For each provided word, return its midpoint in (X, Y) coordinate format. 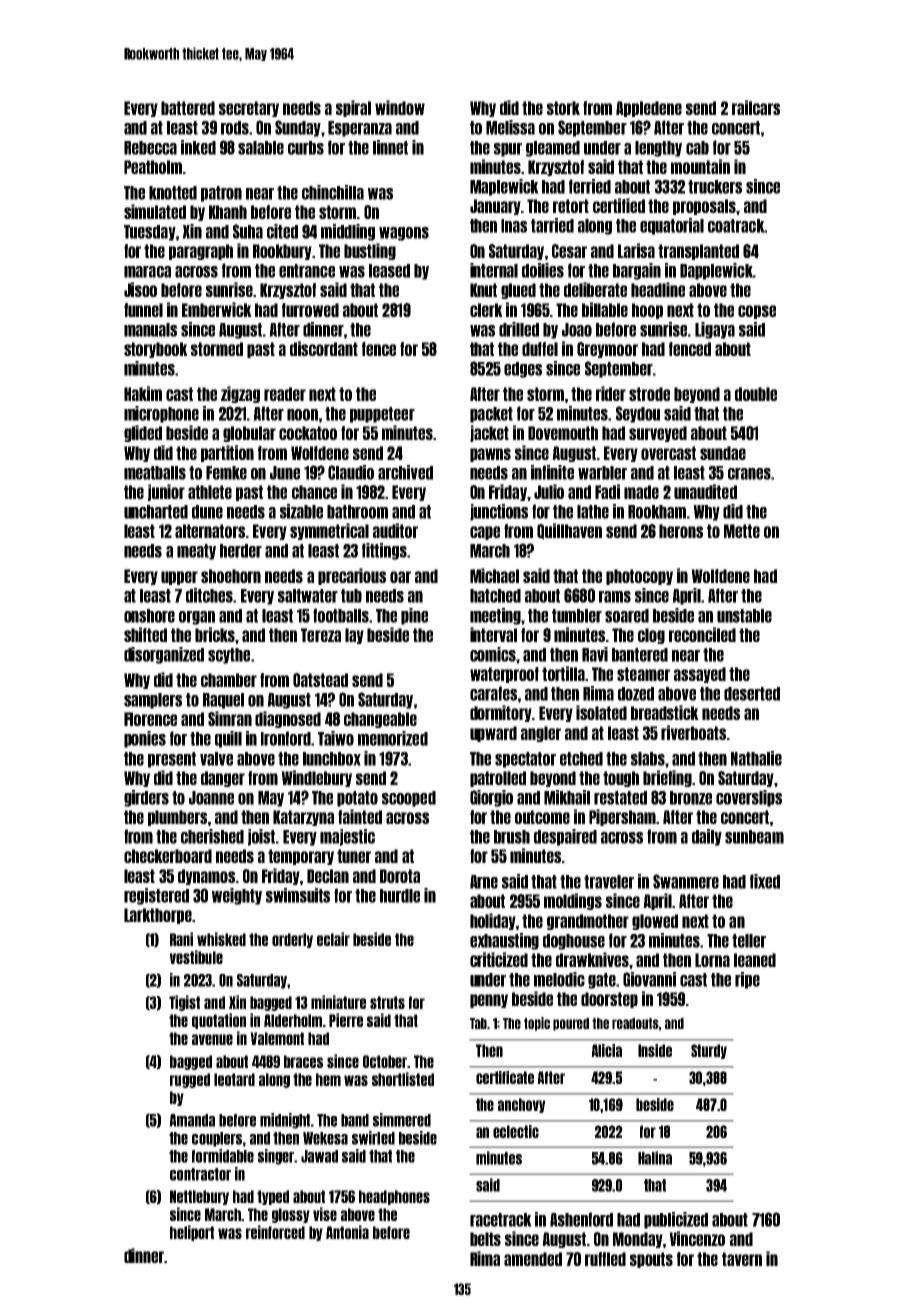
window (400, 107)
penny (489, 1001)
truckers (715, 187)
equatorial (672, 226)
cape (485, 533)
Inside (655, 1050)
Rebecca (150, 148)
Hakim (143, 393)
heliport (192, 1233)
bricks (215, 634)
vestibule (196, 957)
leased (389, 271)
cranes (749, 474)
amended (533, 1259)
